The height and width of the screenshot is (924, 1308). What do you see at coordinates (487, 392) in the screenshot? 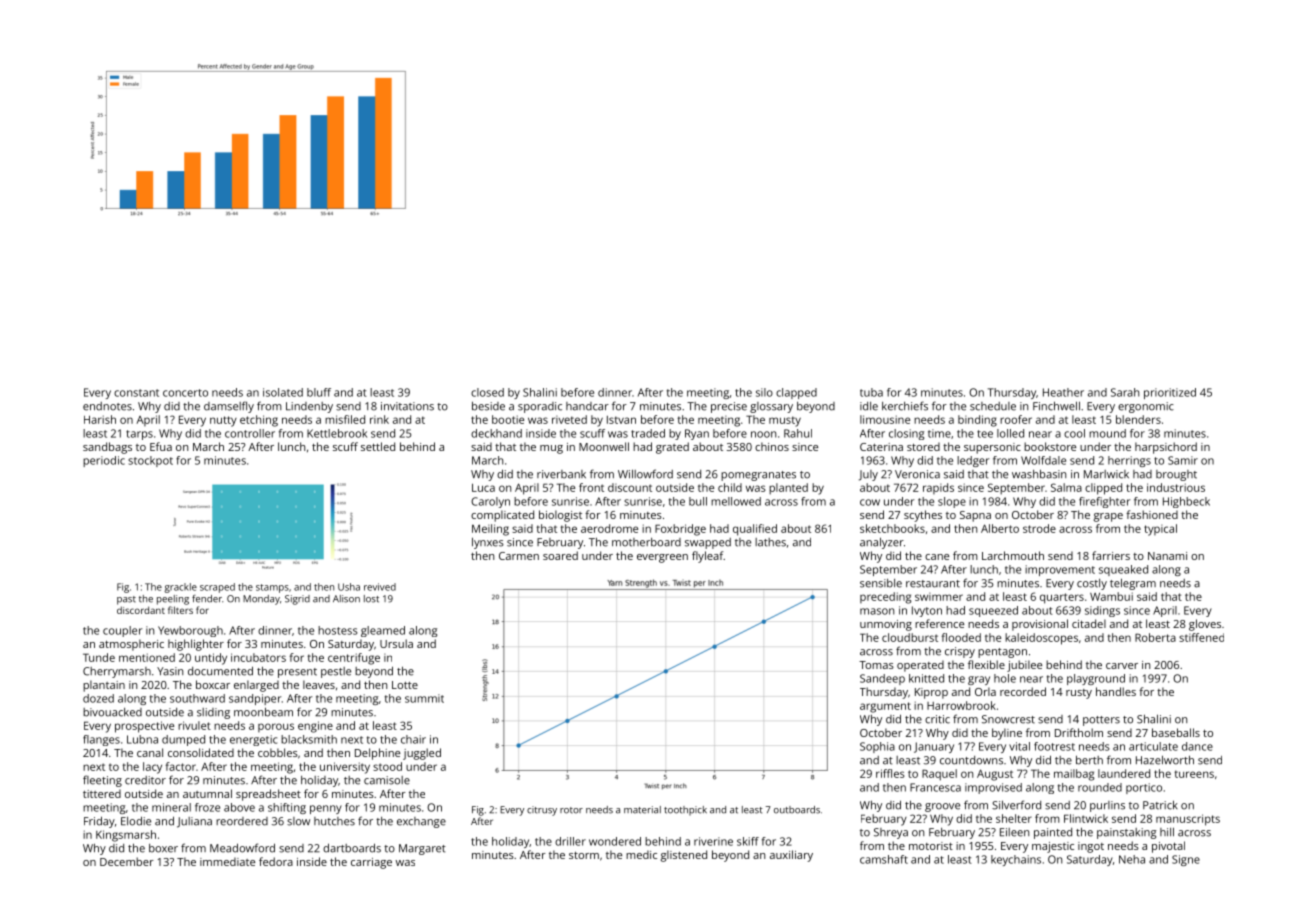
I see `closed` at bounding box center [487, 392].
